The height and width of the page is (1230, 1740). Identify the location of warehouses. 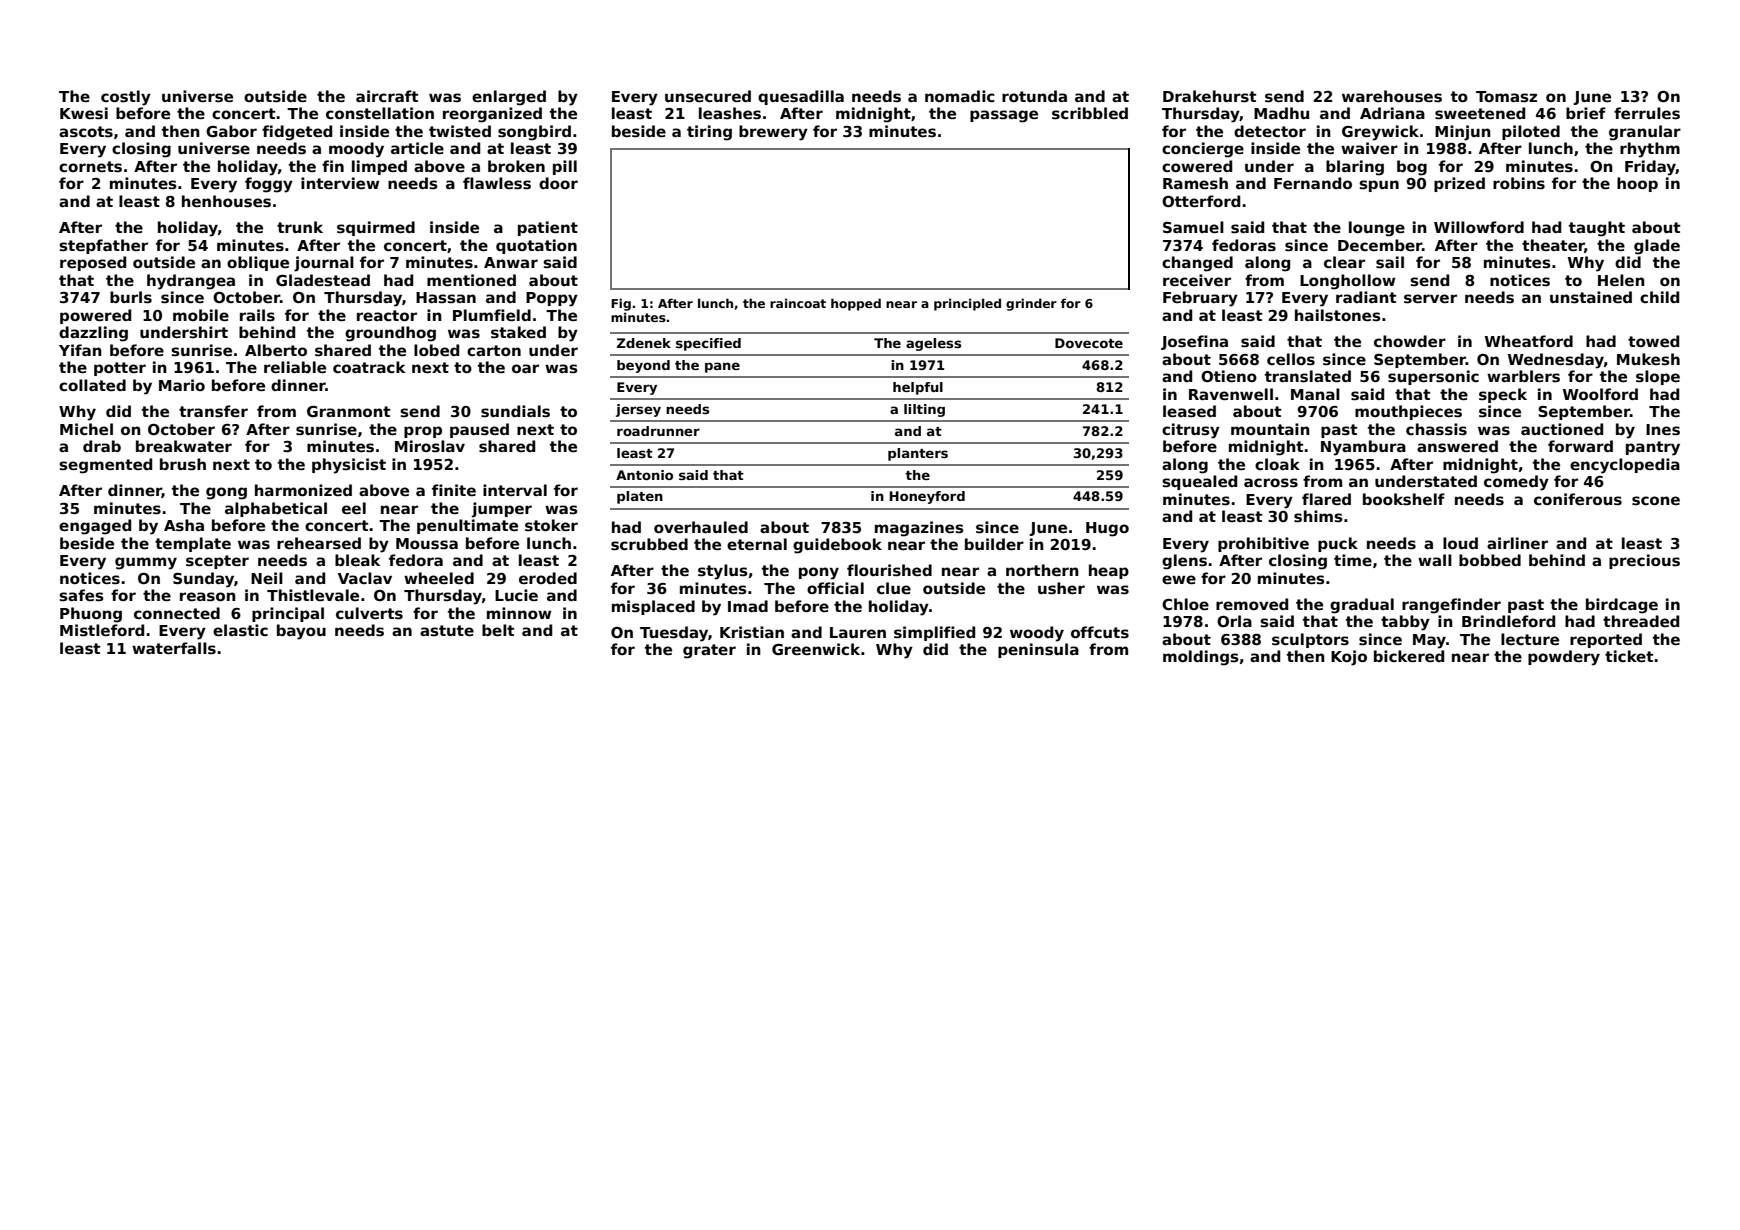
(1392, 96).
